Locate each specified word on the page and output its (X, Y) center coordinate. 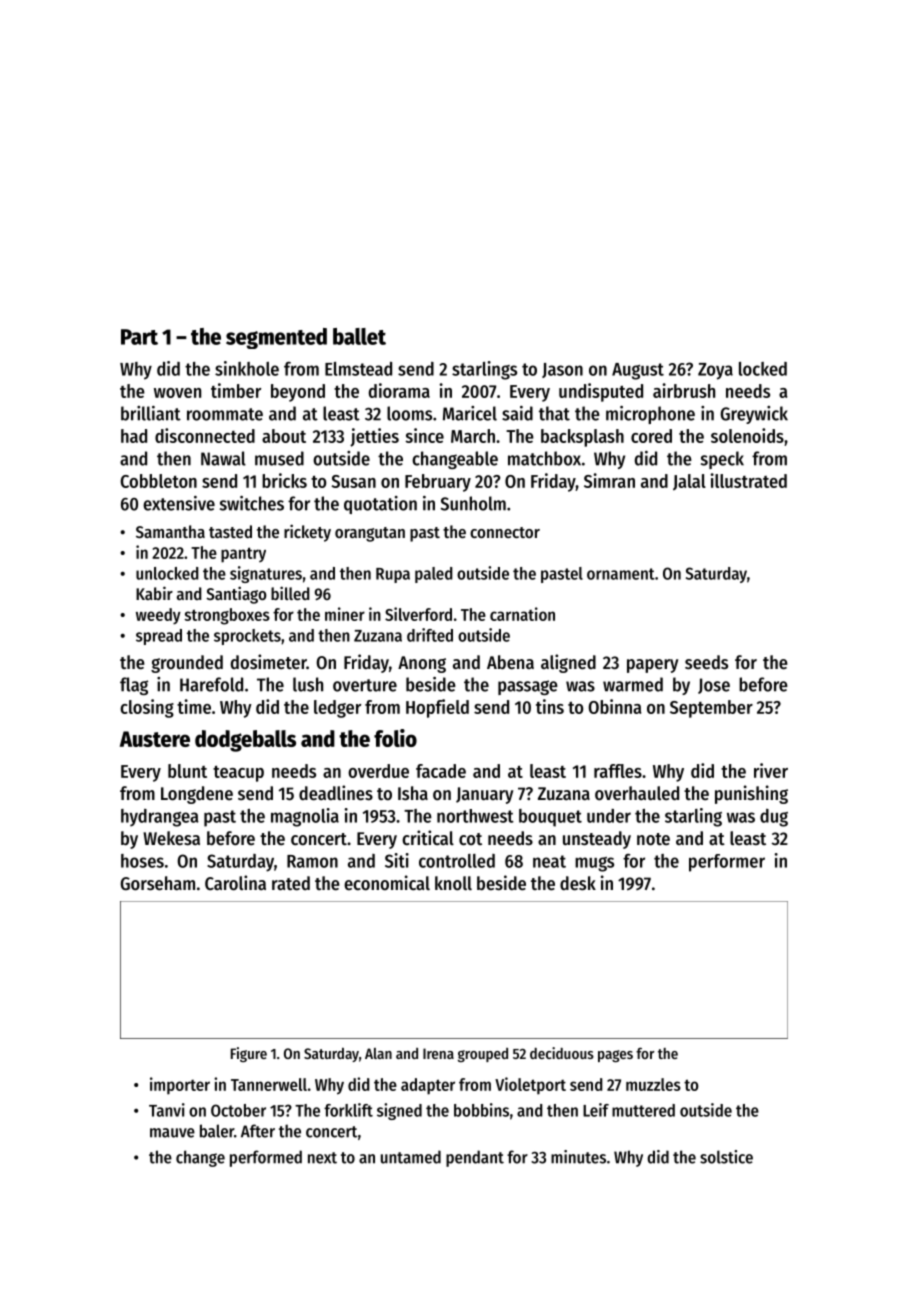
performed (266, 1158)
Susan (353, 481)
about (284, 436)
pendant (475, 1158)
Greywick (754, 415)
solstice (726, 1157)
